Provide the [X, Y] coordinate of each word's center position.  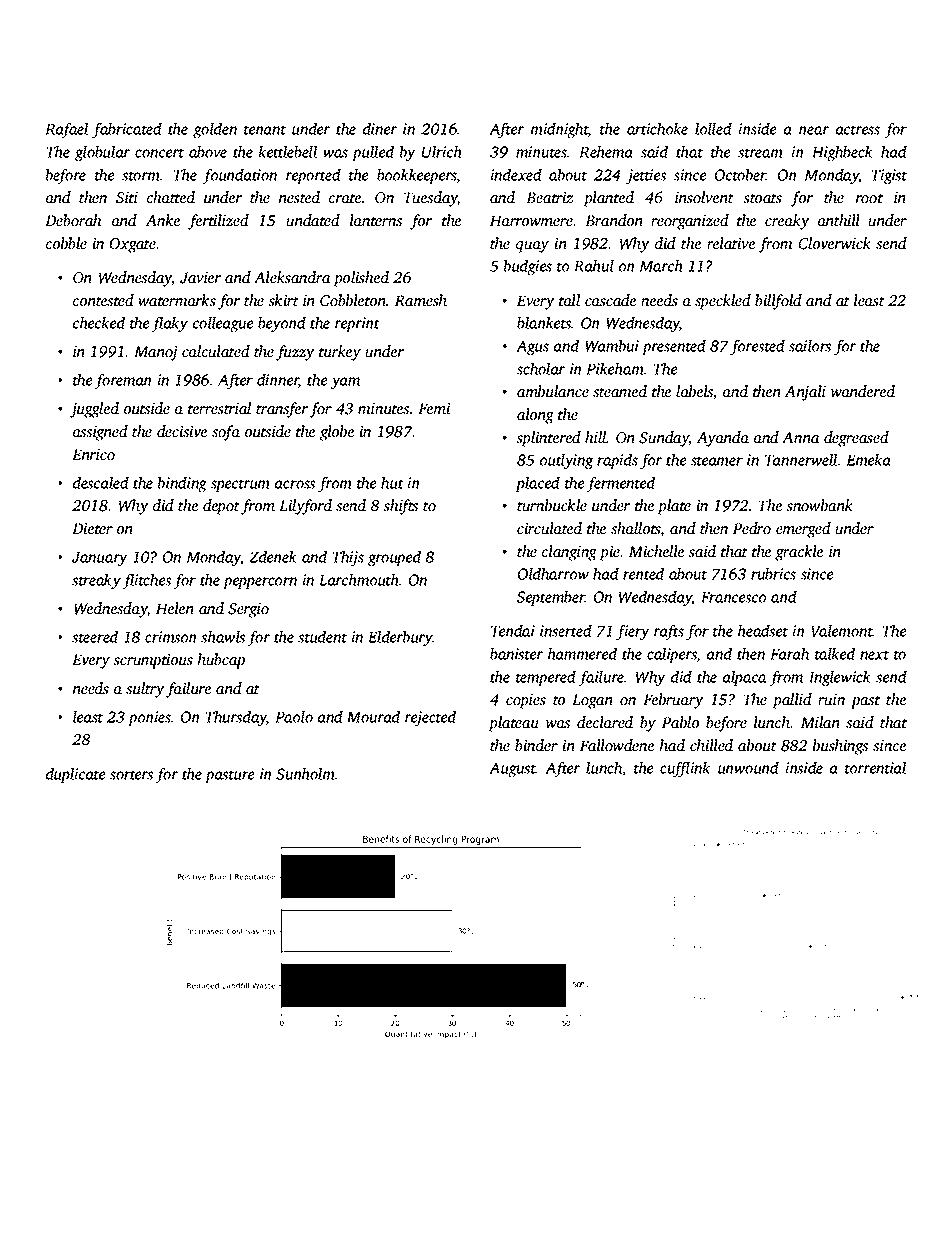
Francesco [733, 597]
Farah [790, 654]
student [322, 636]
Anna [801, 437]
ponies [149, 718]
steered [95, 636]
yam [345, 383]
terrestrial [219, 408]
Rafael [67, 130]
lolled [713, 128]
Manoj [156, 353]
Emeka [869, 460]
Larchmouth [359, 580]
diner [380, 128]
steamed [620, 391]
